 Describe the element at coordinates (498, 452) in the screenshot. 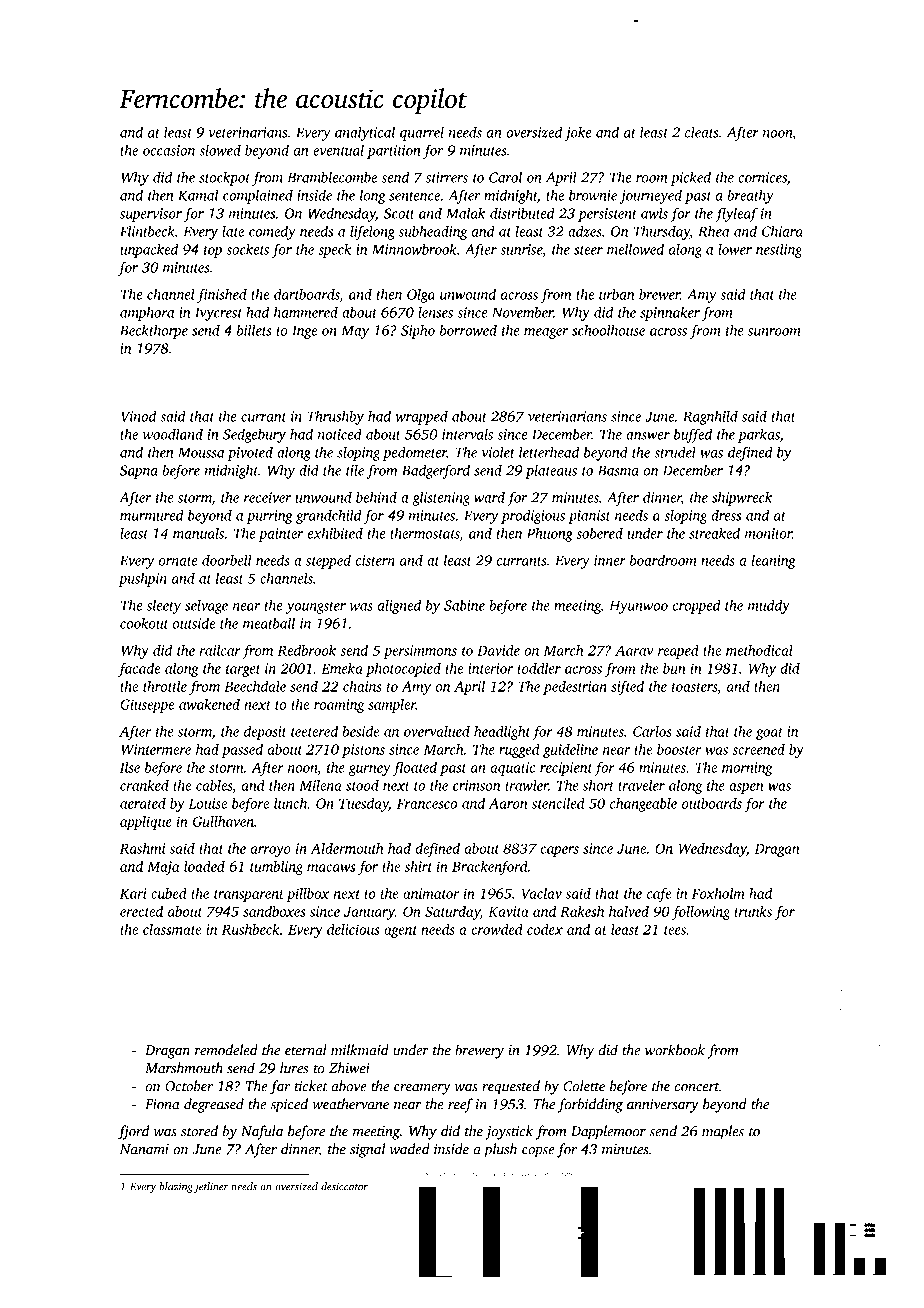

I see `violet` at that location.
